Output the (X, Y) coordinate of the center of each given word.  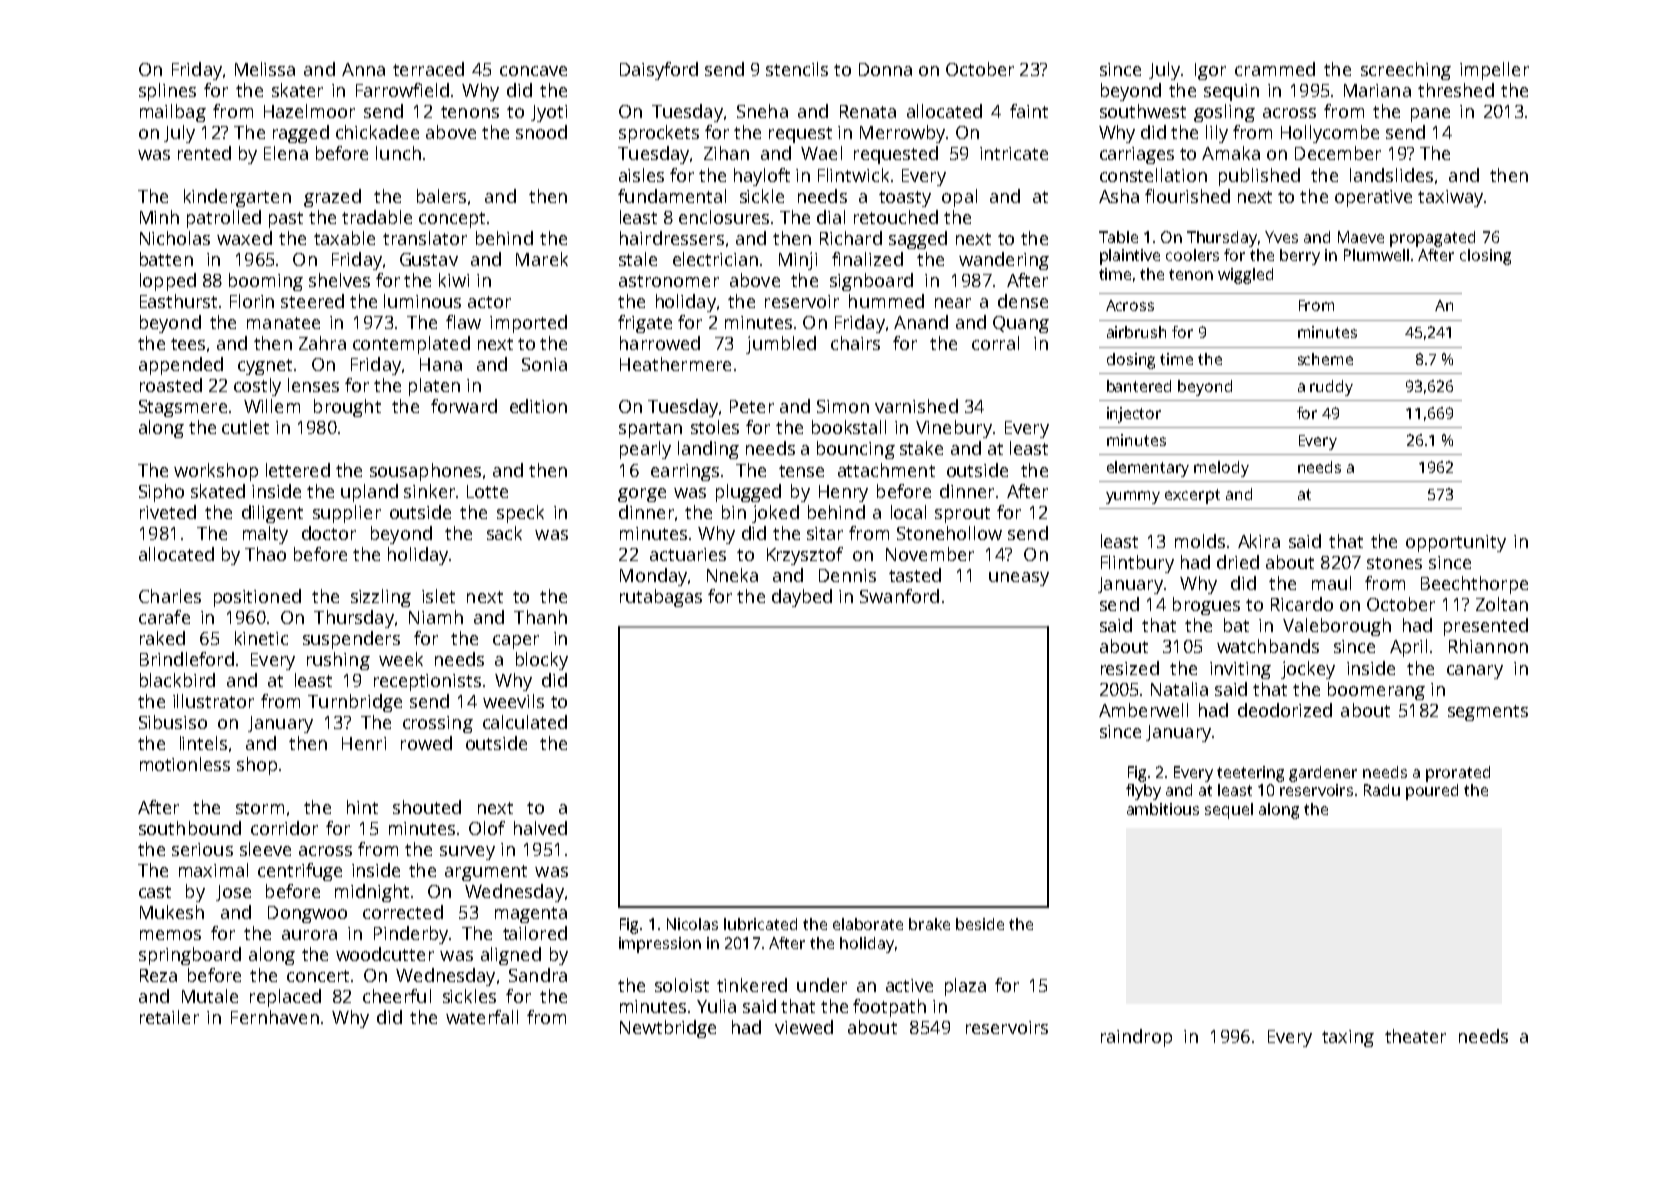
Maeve (1361, 237)
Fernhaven (275, 1017)
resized (1130, 668)
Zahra (322, 343)
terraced (428, 69)
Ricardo (1302, 604)
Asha (1119, 196)
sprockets (659, 134)
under (822, 985)
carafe (164, 617)
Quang (1021, 324)
